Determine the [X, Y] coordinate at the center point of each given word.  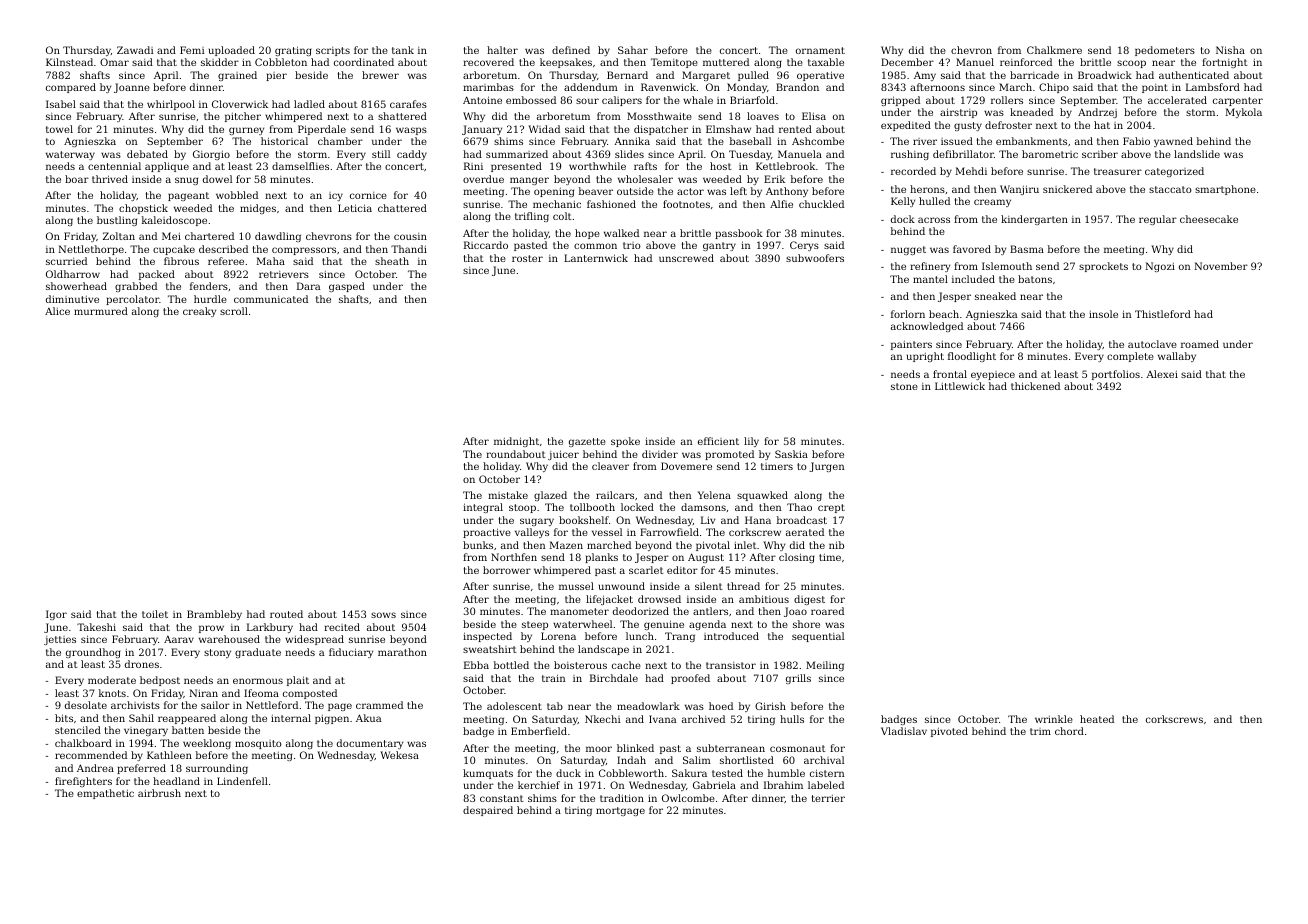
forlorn [908, 314]
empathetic [105, 794]
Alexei [1162, 374]
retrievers [284, 274]
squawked [762, 496]
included [973, 279]
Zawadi [135, 50]
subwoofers [815, 258]
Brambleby [214, 615]
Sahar [633, 50]
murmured [101, 311]
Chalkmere [1054, 50]
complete [1130, 357]
